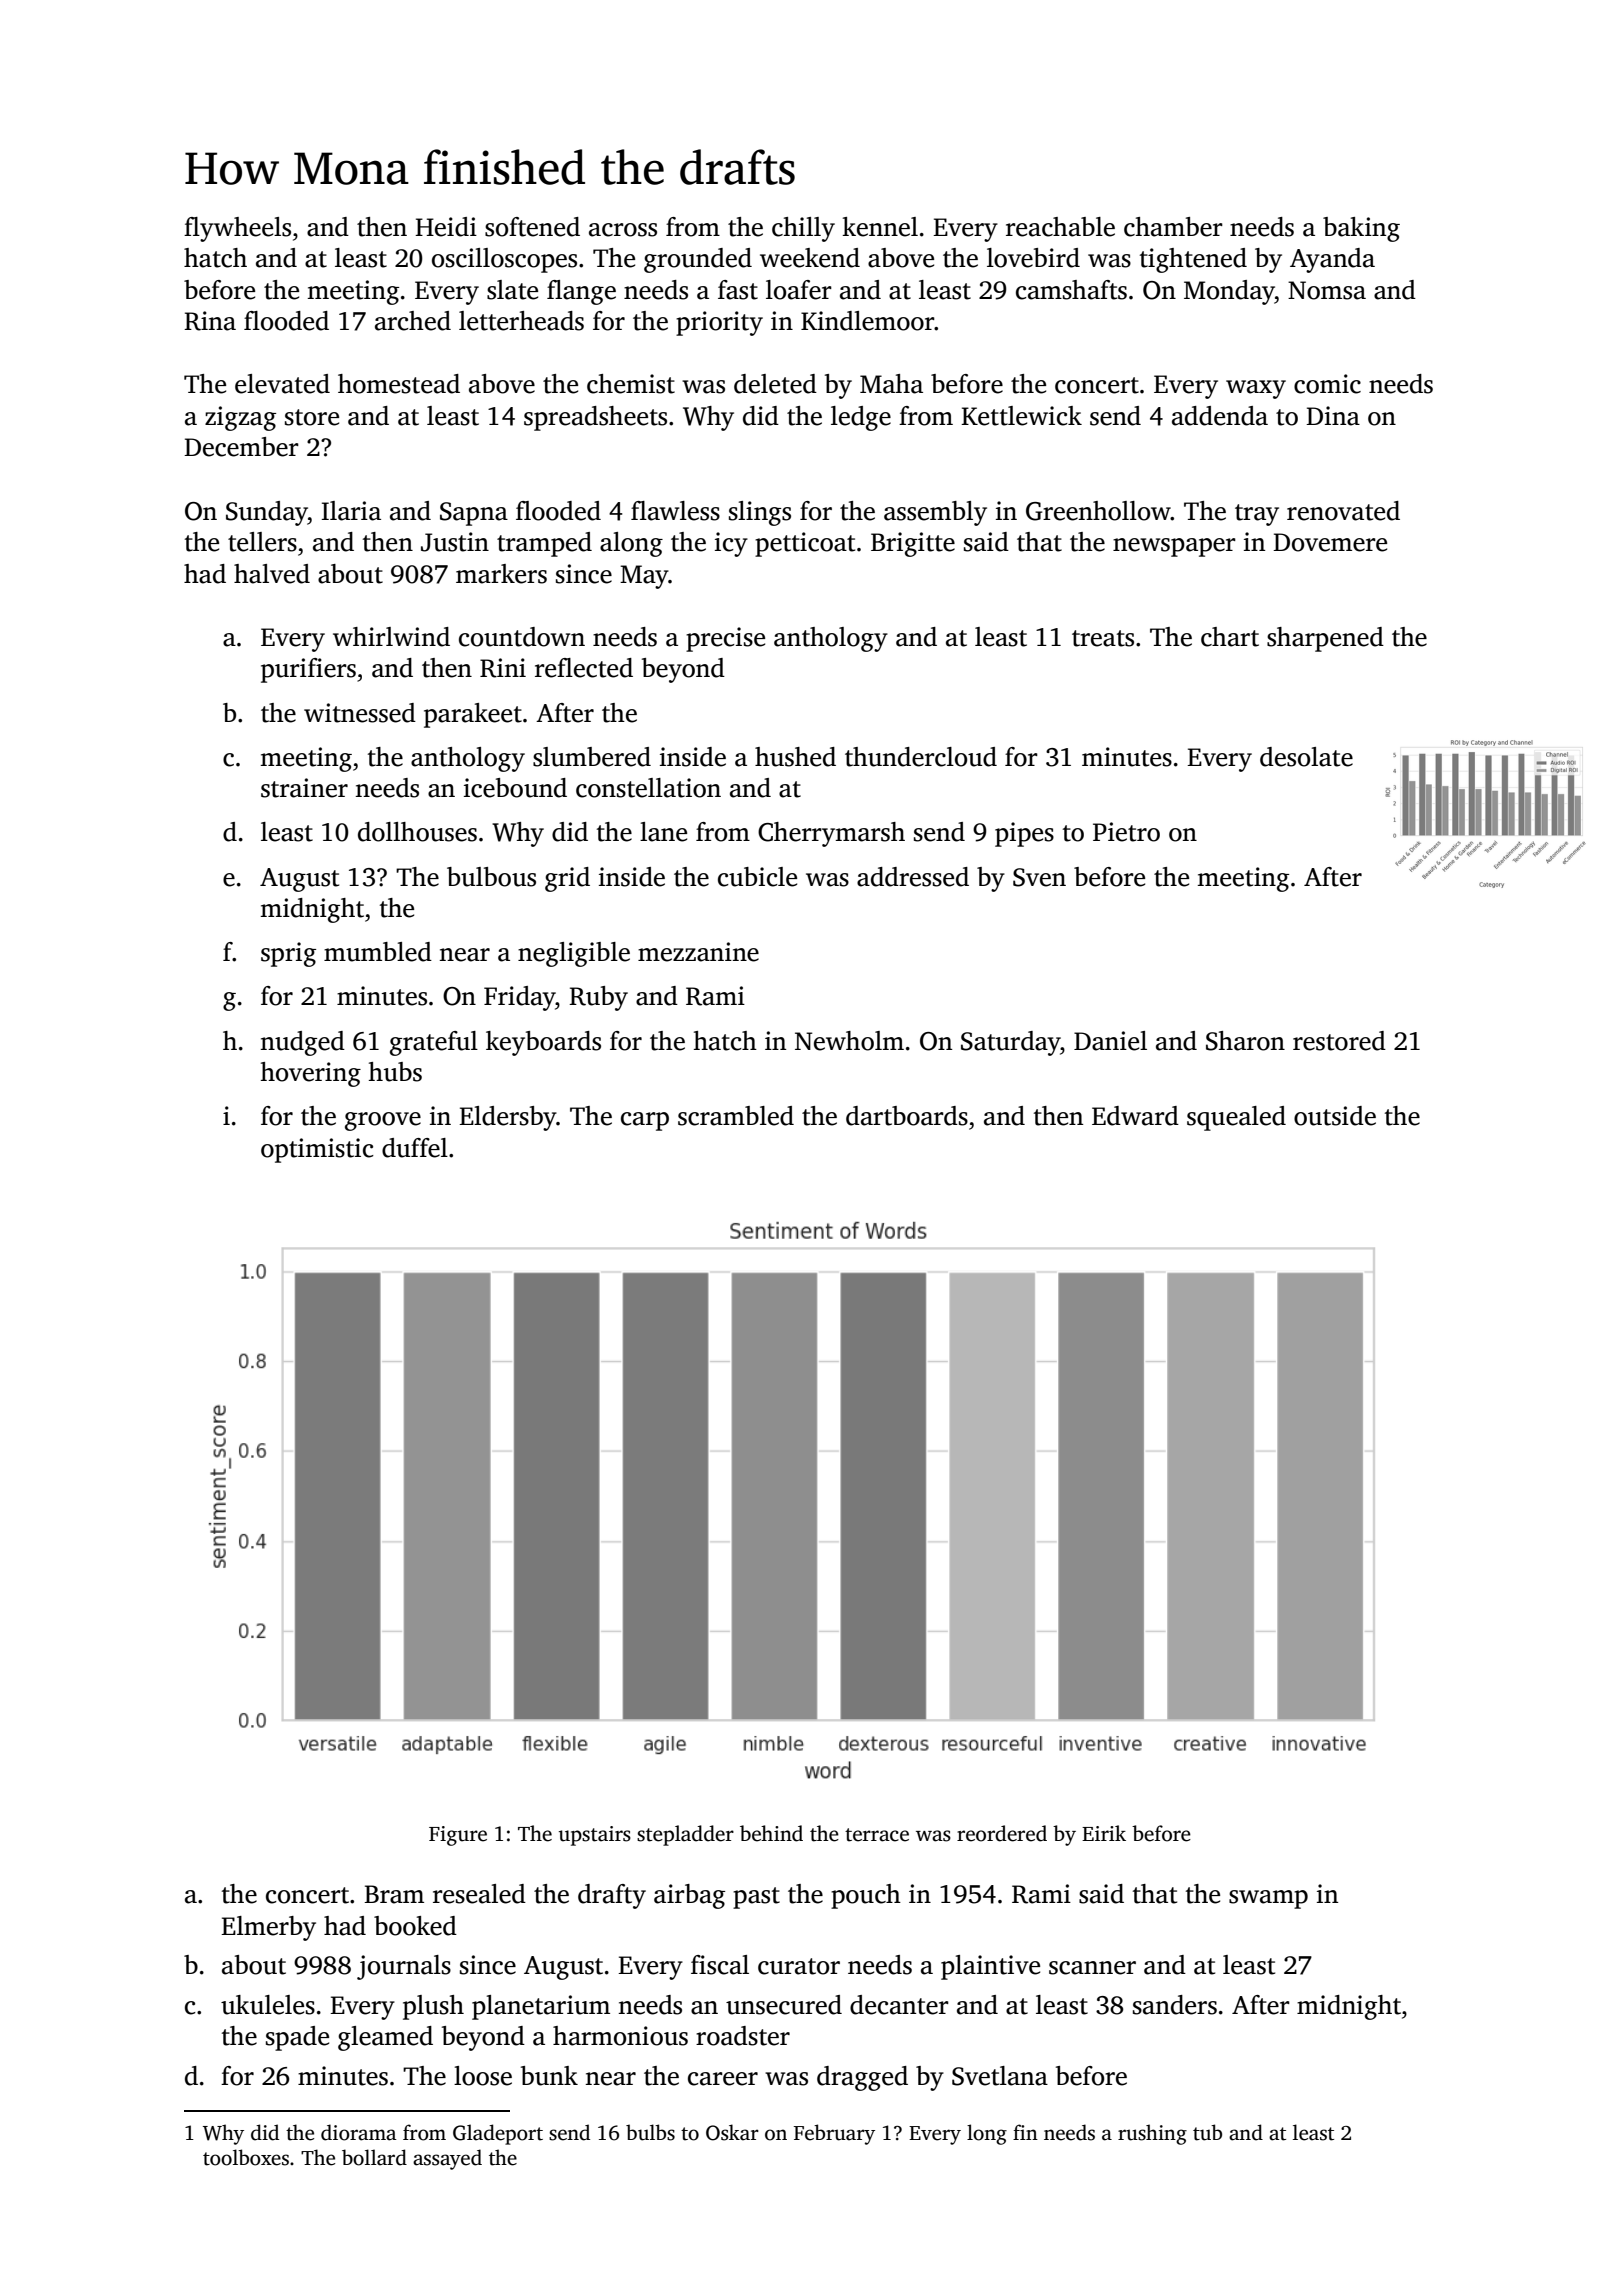  What do you see at coordinates (1361, 229) in the image?
I see `baking` at bounding box center [1361, 229].
